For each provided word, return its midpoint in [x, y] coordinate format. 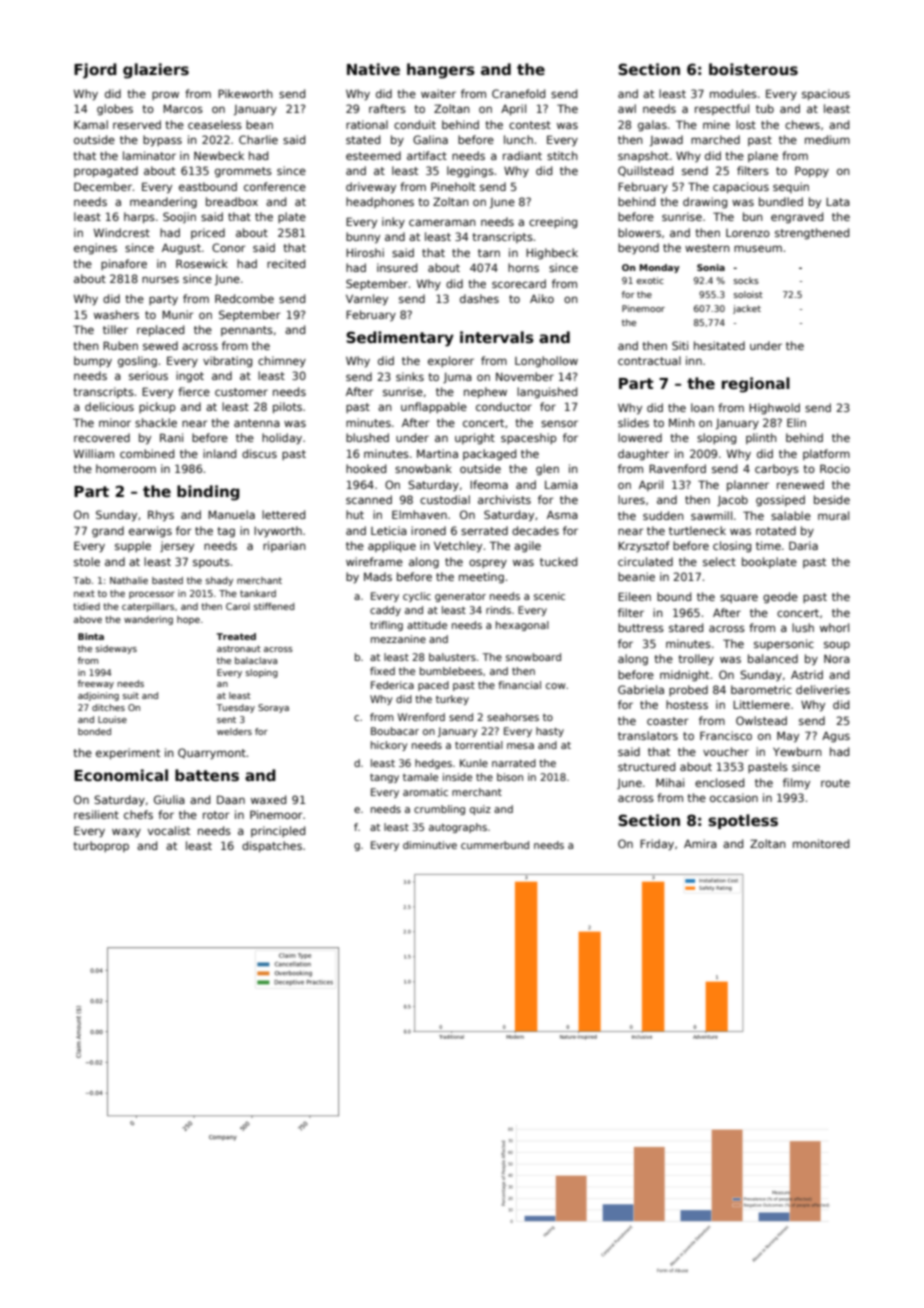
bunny [363, 238]
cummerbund [495, 845]
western [707, 248]
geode [780, 598]
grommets [243, 172]
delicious [109, 406]
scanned [369, 499]
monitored [821, 843]
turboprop [101, 846]
